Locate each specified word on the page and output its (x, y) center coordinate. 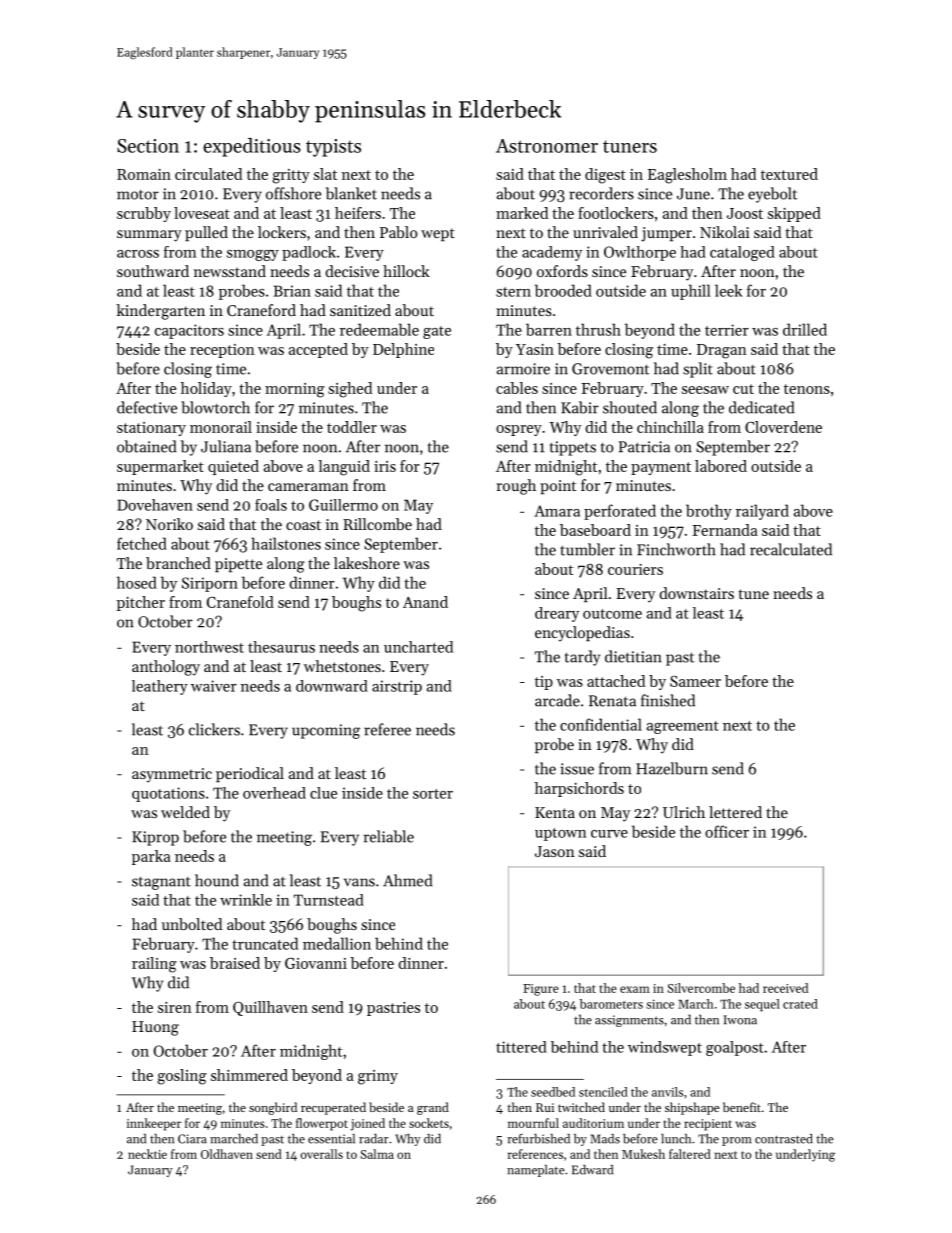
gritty (291, 176)
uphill (690, 292)
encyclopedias (582, 634)
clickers (214, 729)
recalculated (791, 549)
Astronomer (547, 146)
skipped (794, 214)
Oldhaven (227, 1154)
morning (295, 390)
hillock (406, 271)
